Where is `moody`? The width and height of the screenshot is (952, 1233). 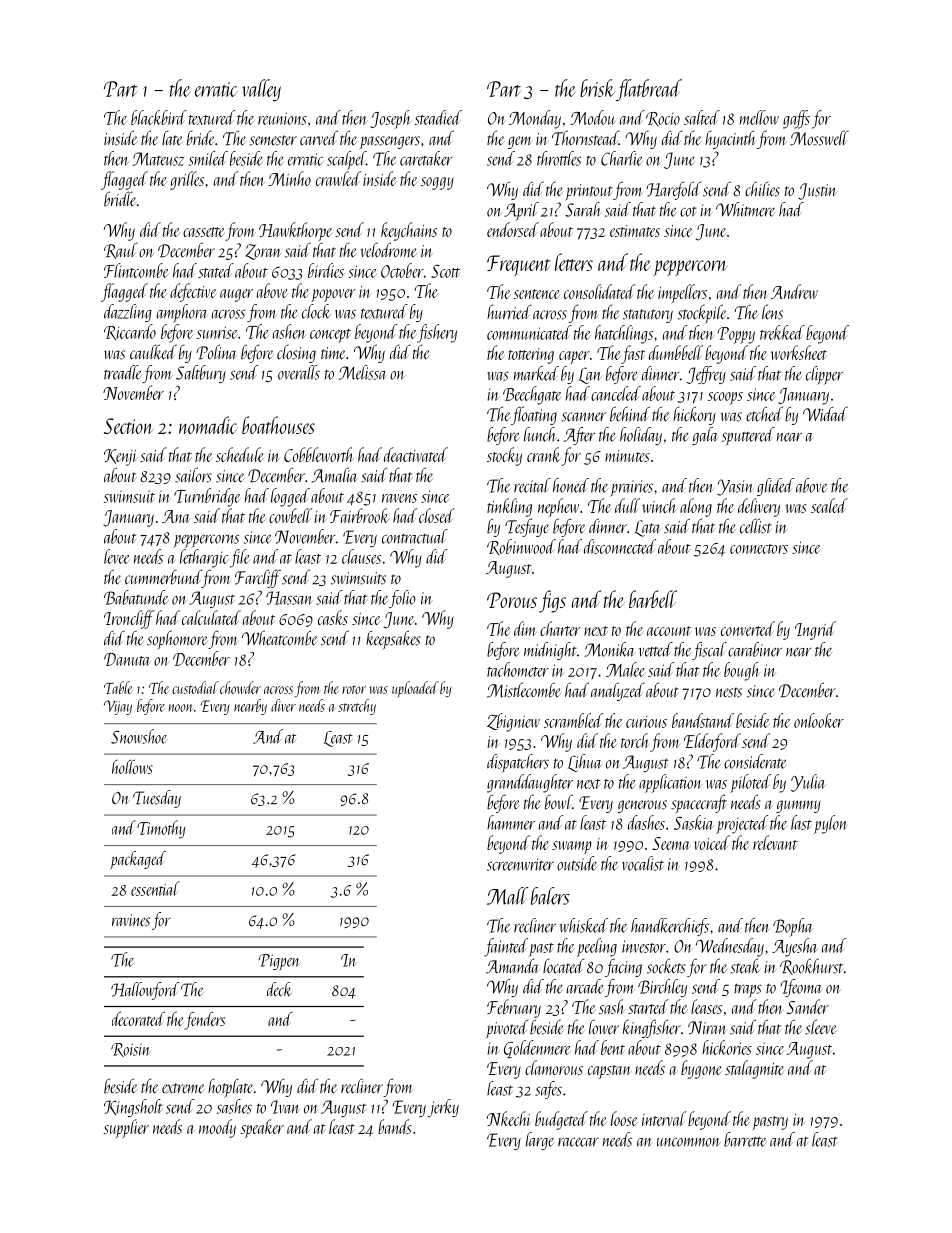
moody is located at coordinates (217, 1128).
